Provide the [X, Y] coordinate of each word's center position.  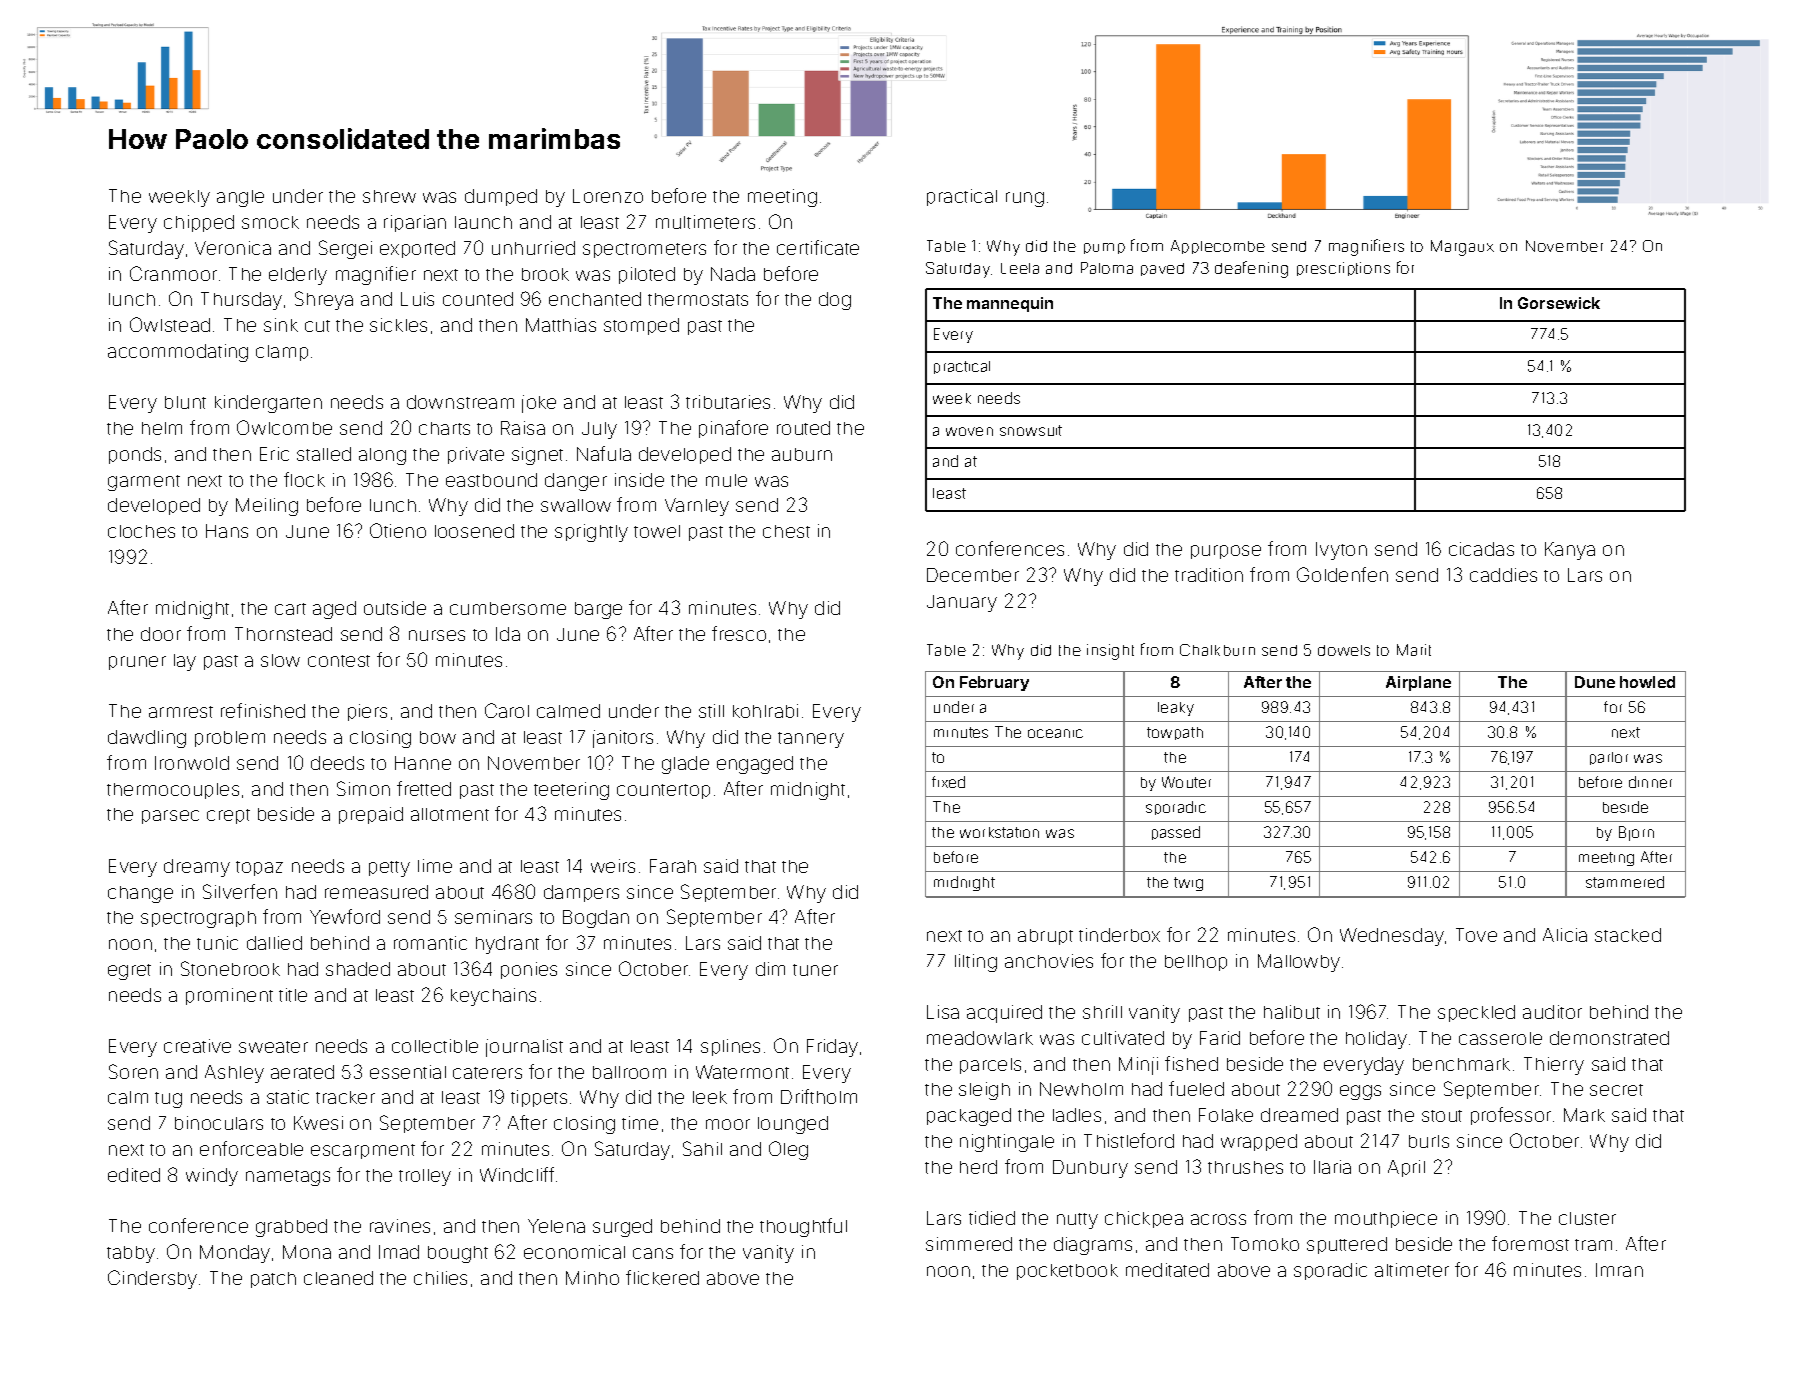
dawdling [147, 739]
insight [1110, 652]
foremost [1530, 1243]
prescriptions [1343, 269]
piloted [647, 275]
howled [1647, 682]
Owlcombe [284, 427]
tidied [992, 1218]
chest [786, 531]
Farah [673, 866]
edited [134, 1175]
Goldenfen [1342, 574]
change [140, 894]
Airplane [1418, 683]
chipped [199, 223]
